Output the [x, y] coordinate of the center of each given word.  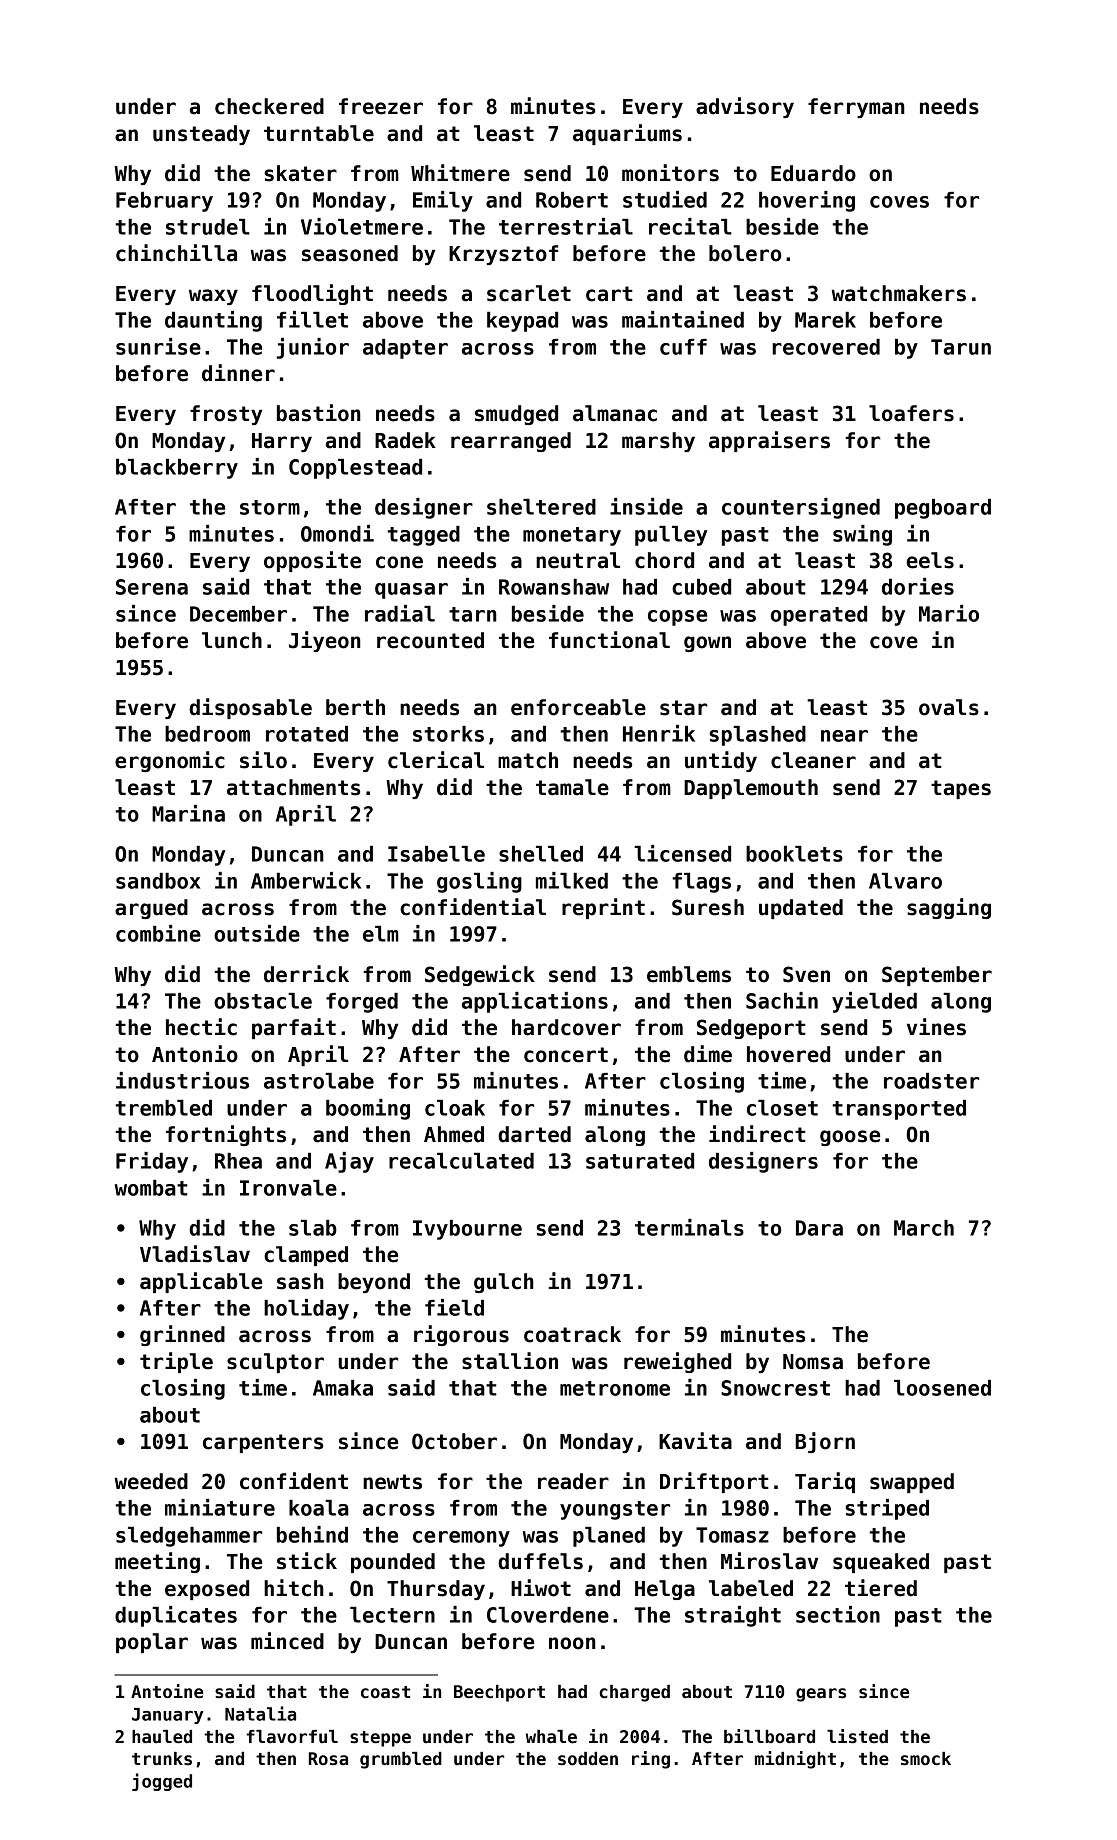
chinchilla [176, 253]
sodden [588, 1759]
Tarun [961, 347]
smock [926, 1759]
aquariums [627, 134]
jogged [162, 1782]
